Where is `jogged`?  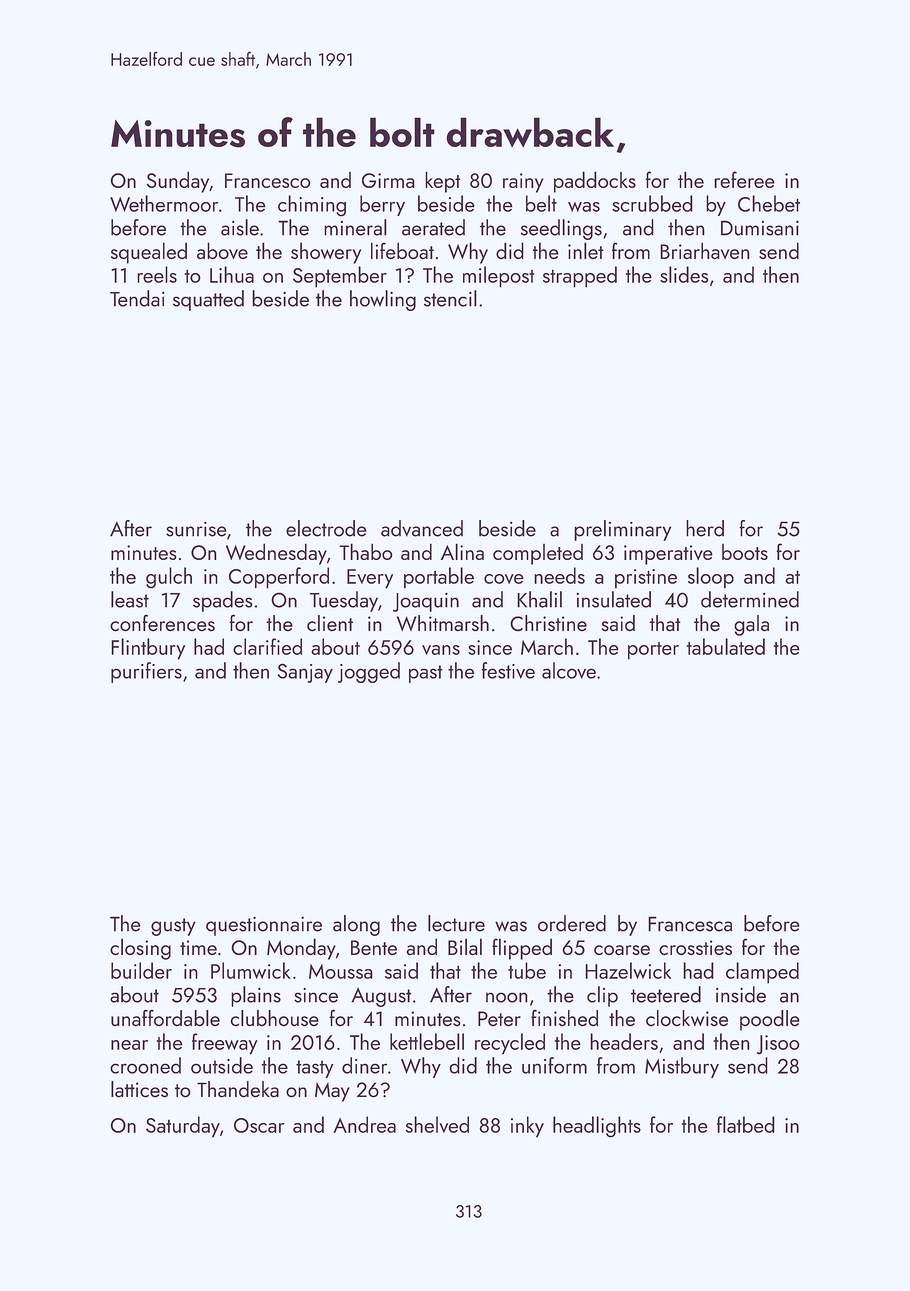
jogged is located at coordinates (369, 672).
